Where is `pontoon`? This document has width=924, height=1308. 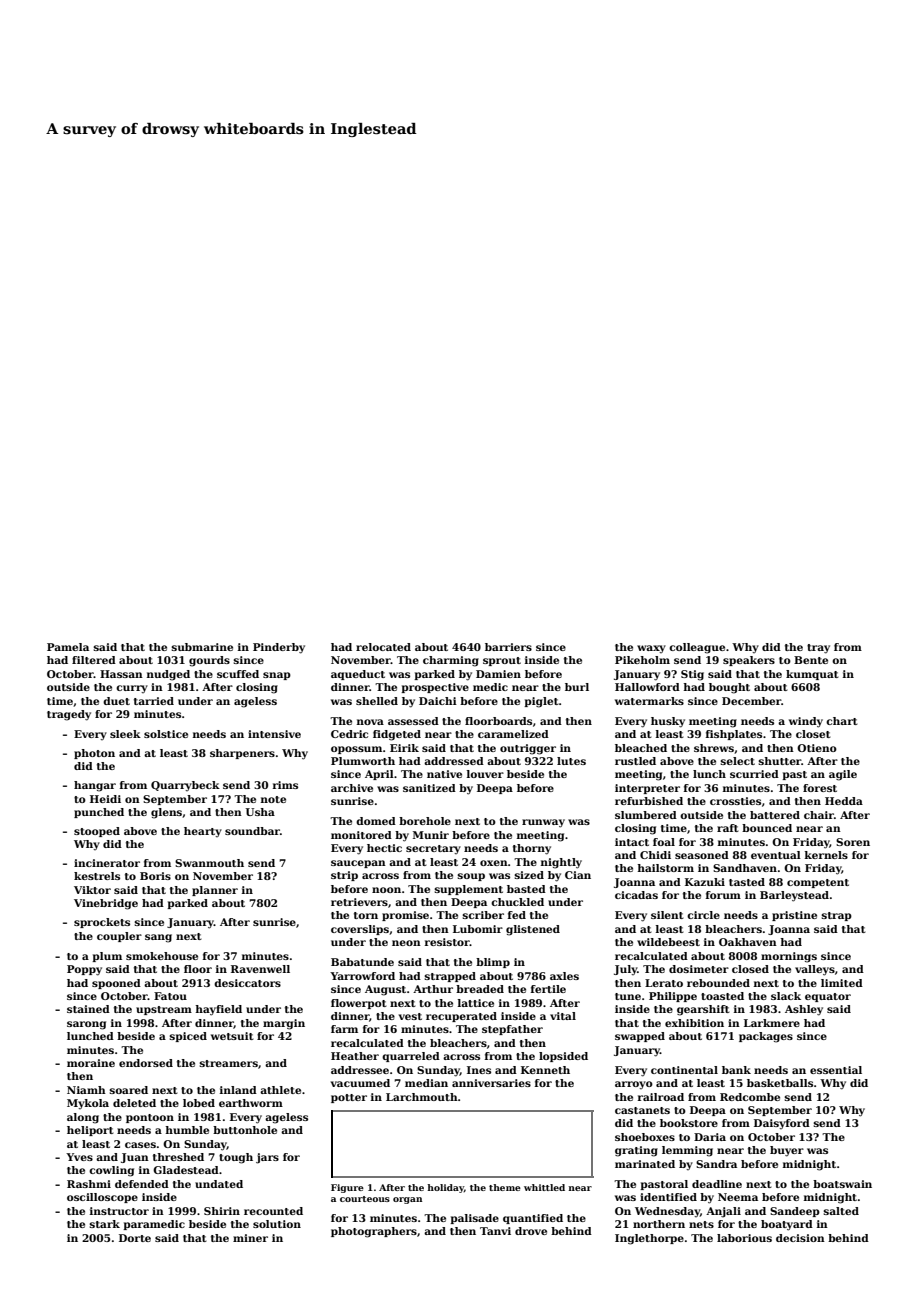 pontoon is located at coordinates (150, 1118).
